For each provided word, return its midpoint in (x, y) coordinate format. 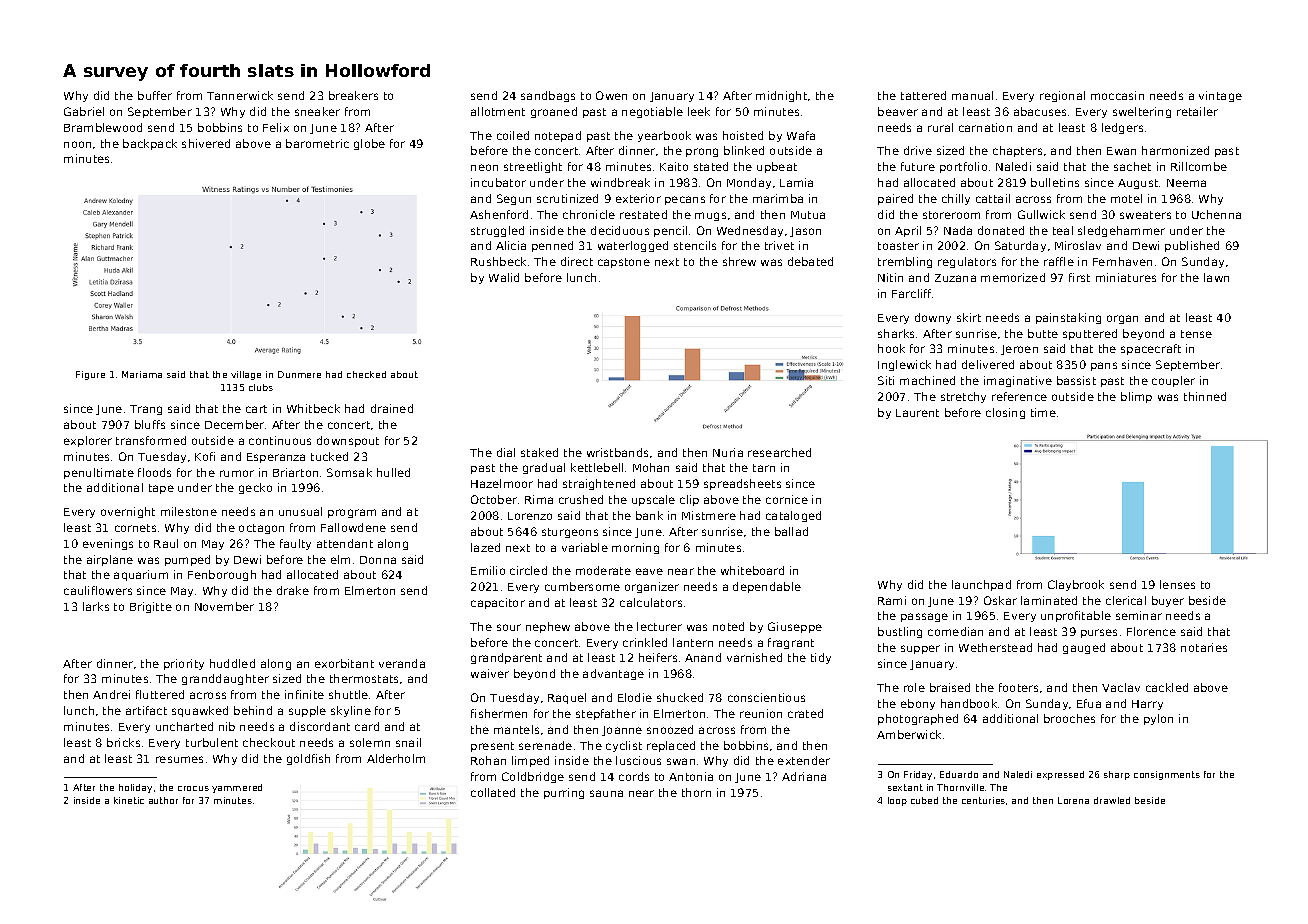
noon (77, 144)
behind (253, 710)
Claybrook (1076, 585)
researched (779, 452)
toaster (898, 246)
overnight (128, 512)
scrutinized (567, 198)
